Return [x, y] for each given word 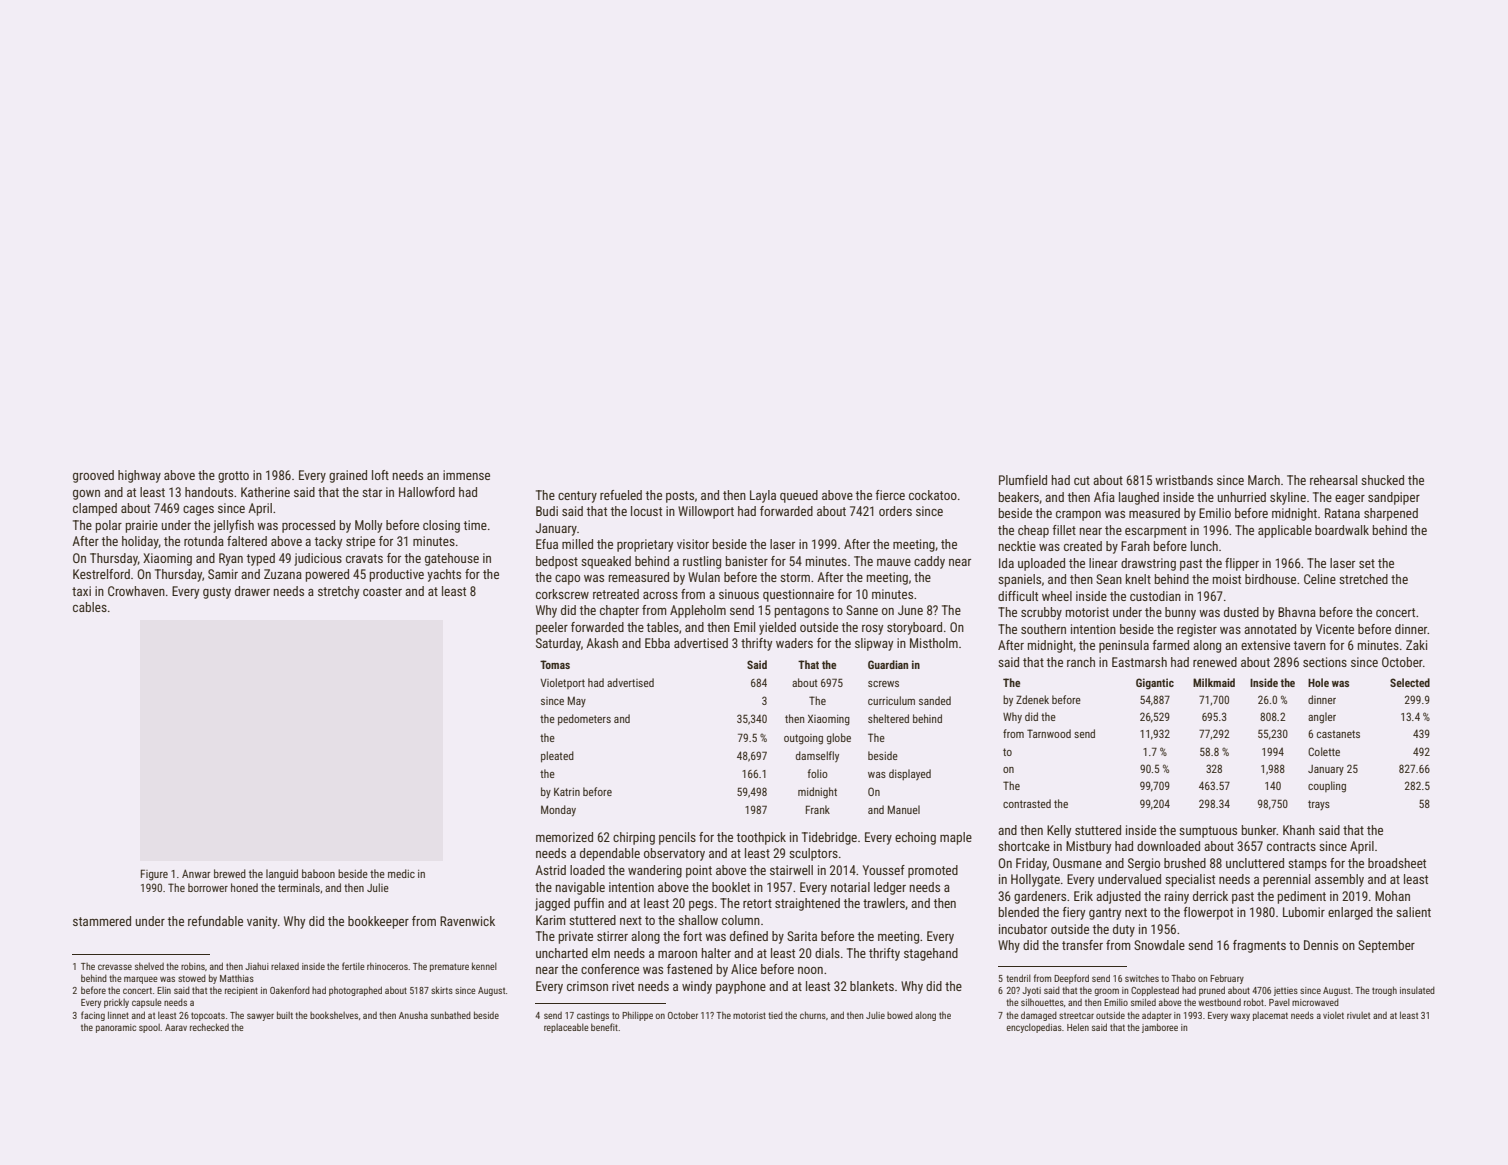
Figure [154, 875]
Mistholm [934, 643]
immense [466, 475]
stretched [1363, 579]
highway [139, 476]
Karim [550, 920]
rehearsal [1333, 480]
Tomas [555, 664]
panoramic [116, 1028]
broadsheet [1397, 863]
